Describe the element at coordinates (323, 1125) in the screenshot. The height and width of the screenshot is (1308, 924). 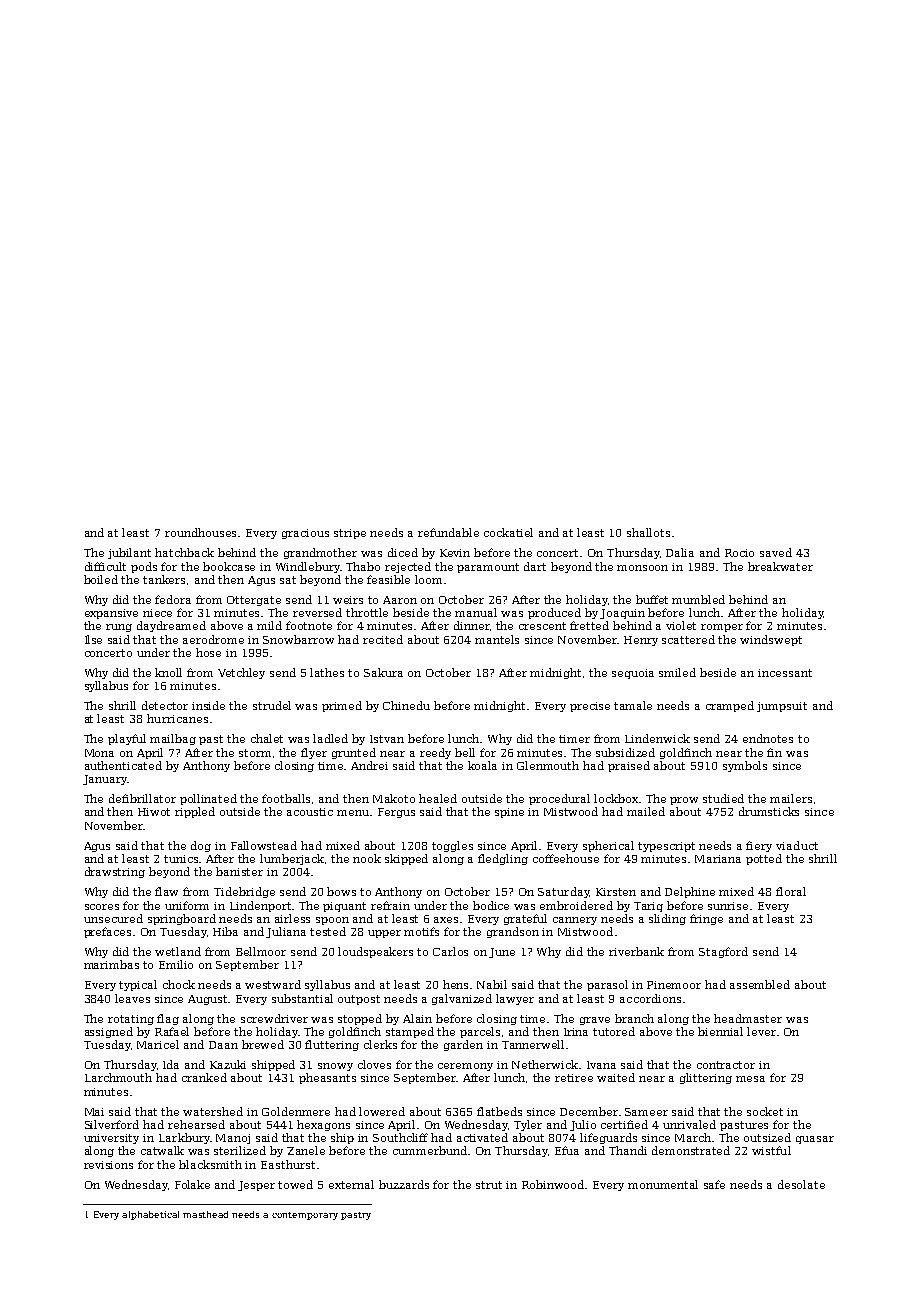
I see `hexagons` at that location.
